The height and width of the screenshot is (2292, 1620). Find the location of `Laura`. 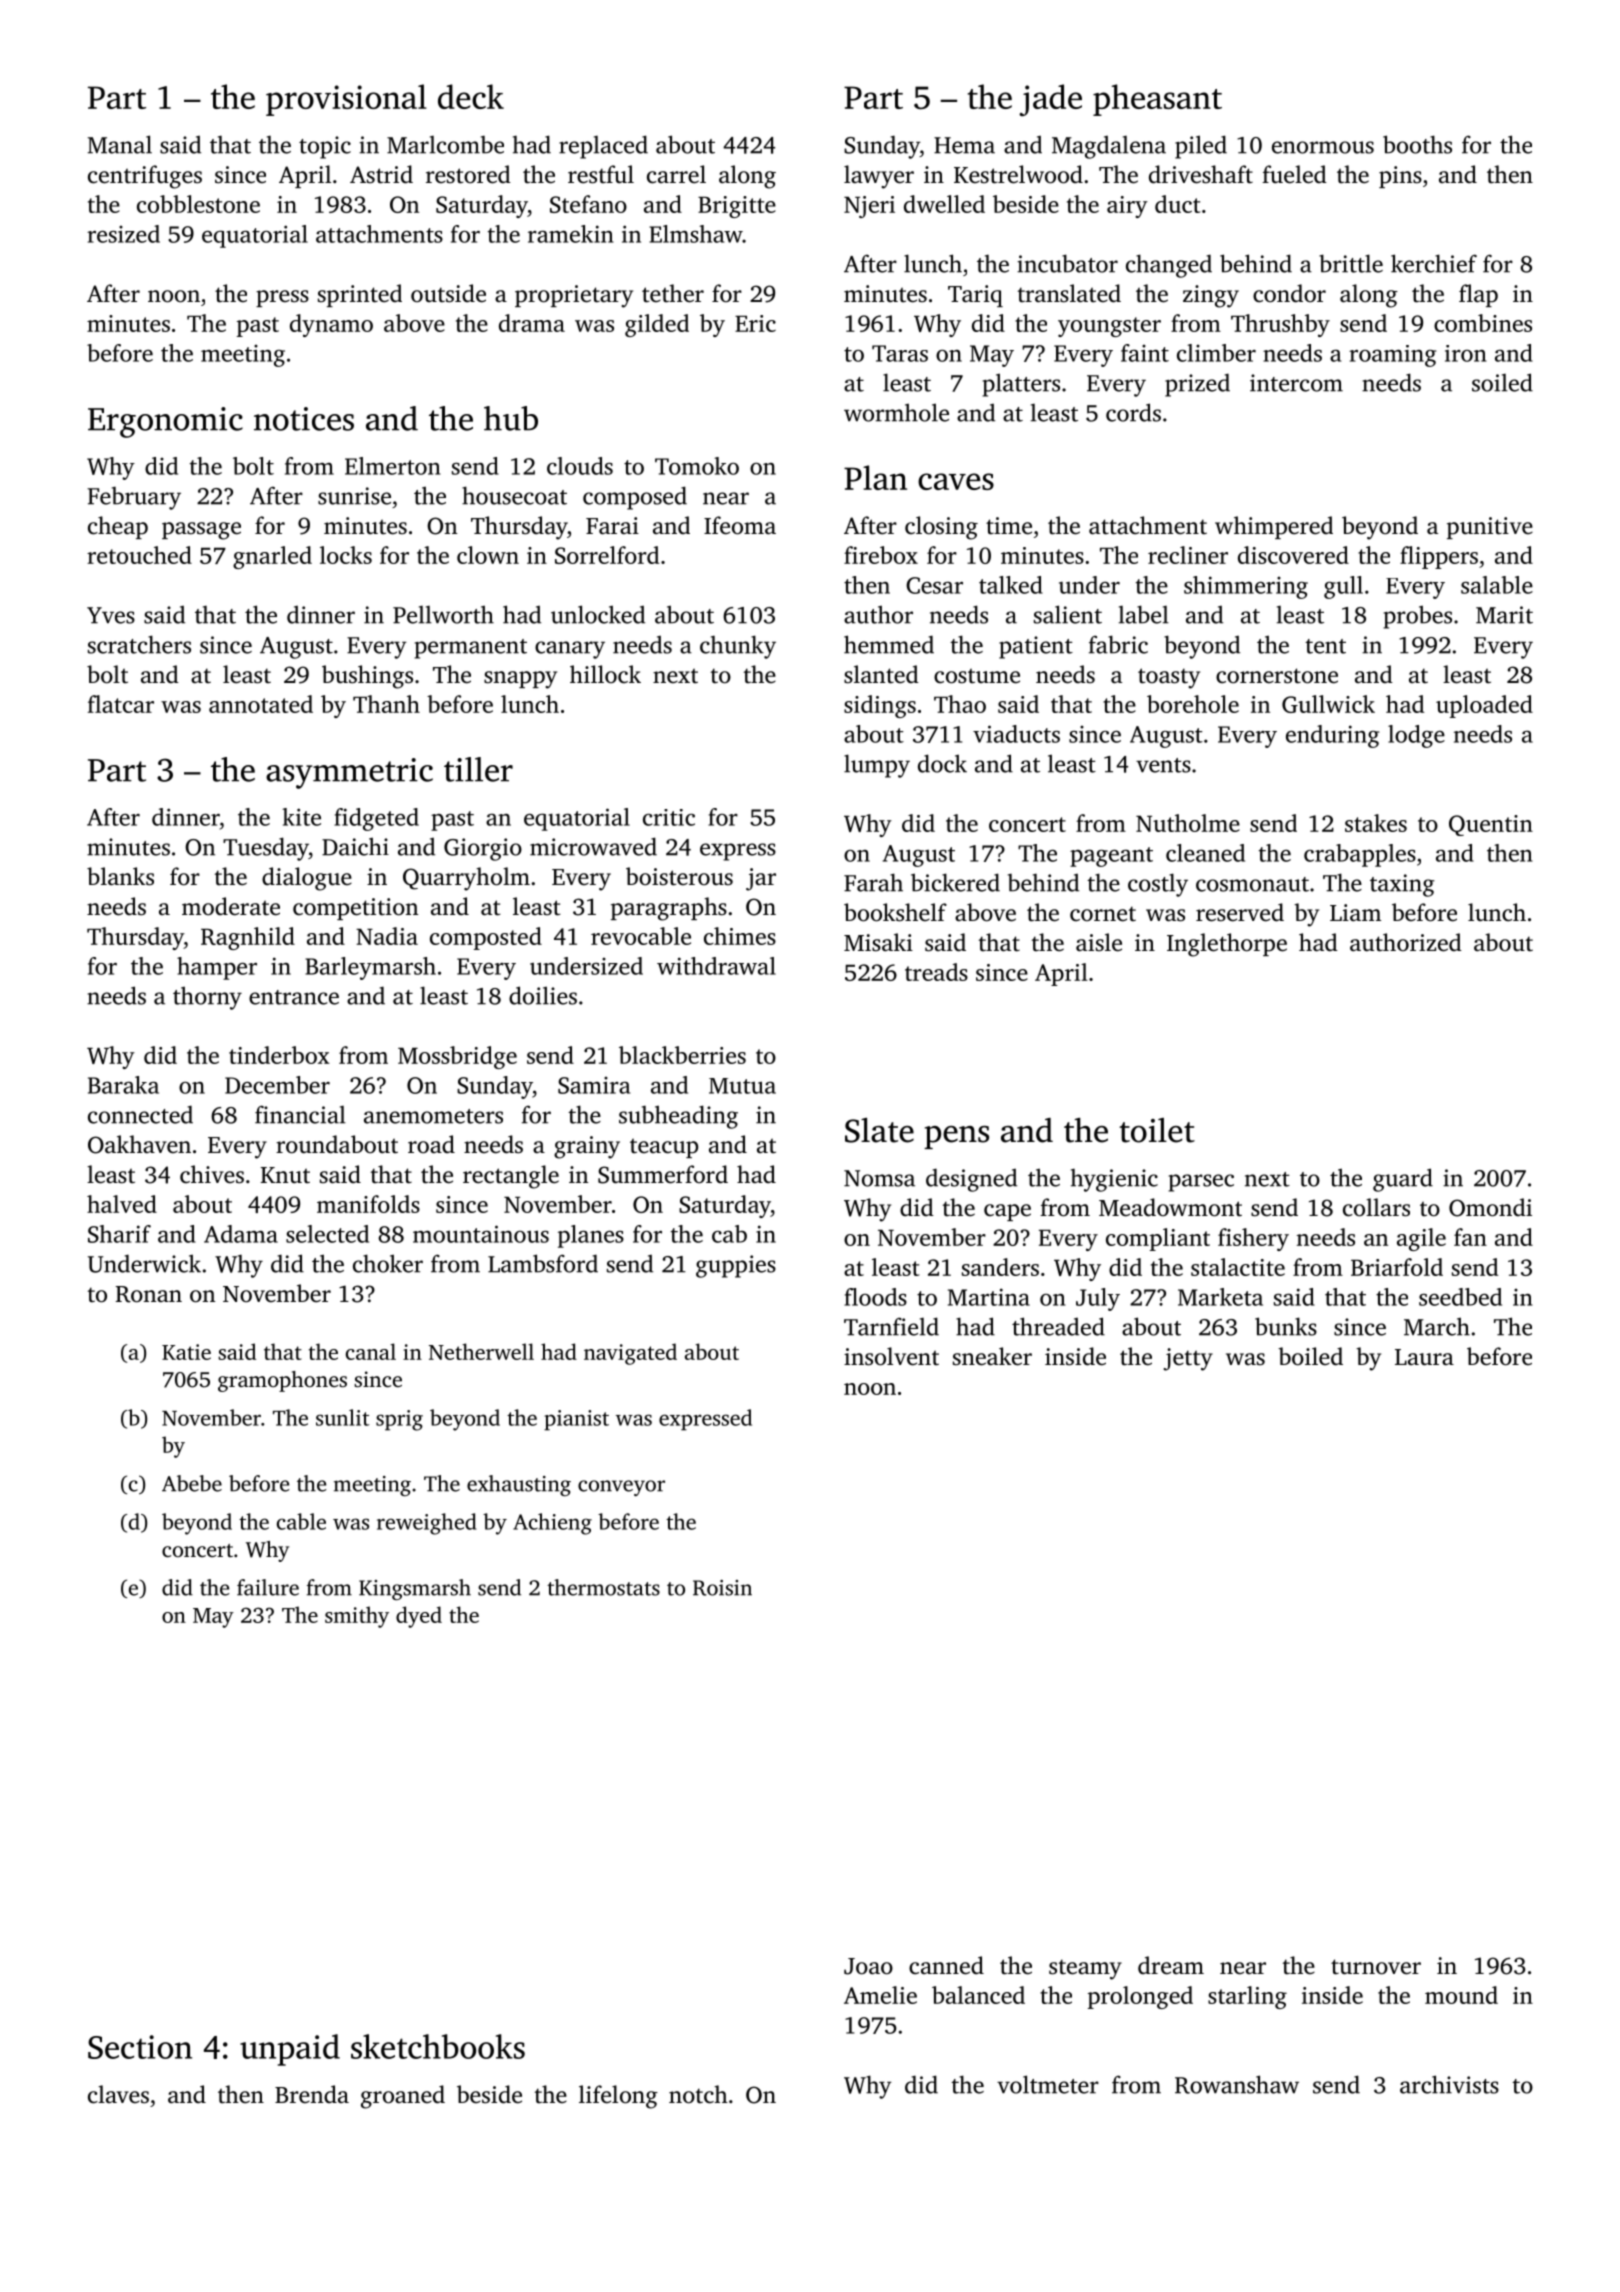

Laura is located at coordinates (1424, 1357).
